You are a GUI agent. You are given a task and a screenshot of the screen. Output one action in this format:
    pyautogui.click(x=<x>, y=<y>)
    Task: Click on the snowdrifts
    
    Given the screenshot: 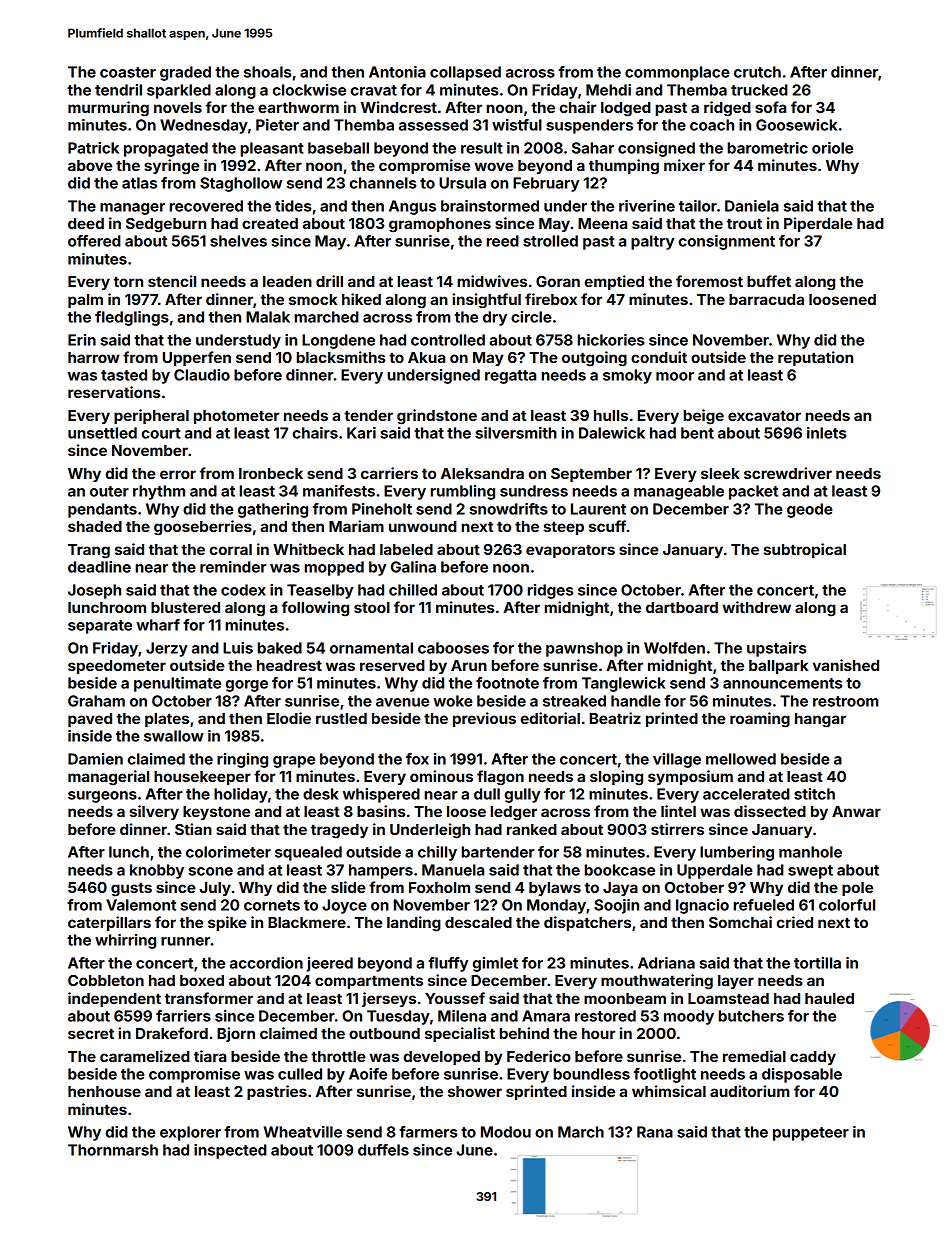 What is the action you would take?
    pyautogui.click(x=508, y=509)
